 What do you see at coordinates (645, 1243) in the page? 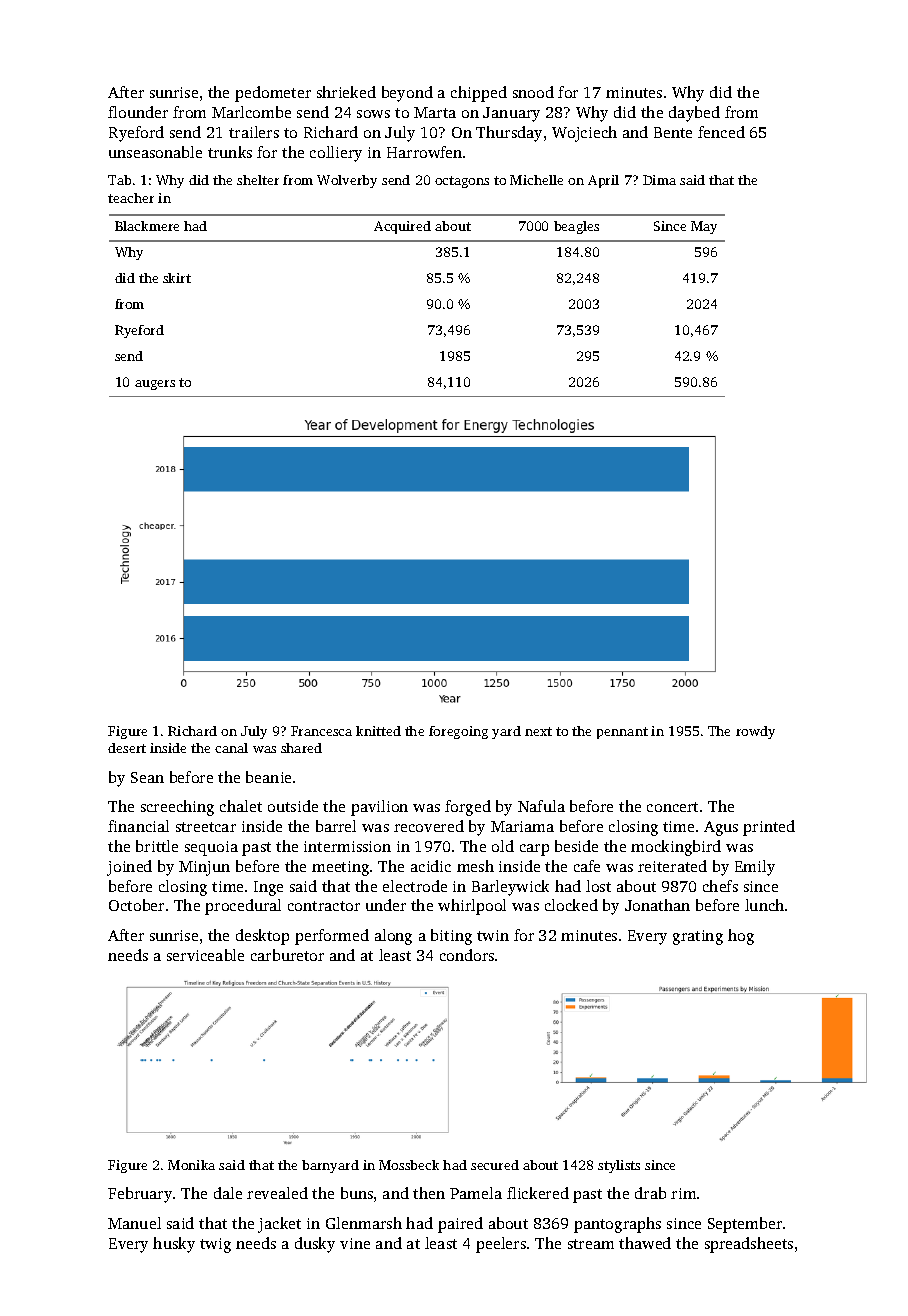
I see `thawed` at bounding box center [645, 1243].
